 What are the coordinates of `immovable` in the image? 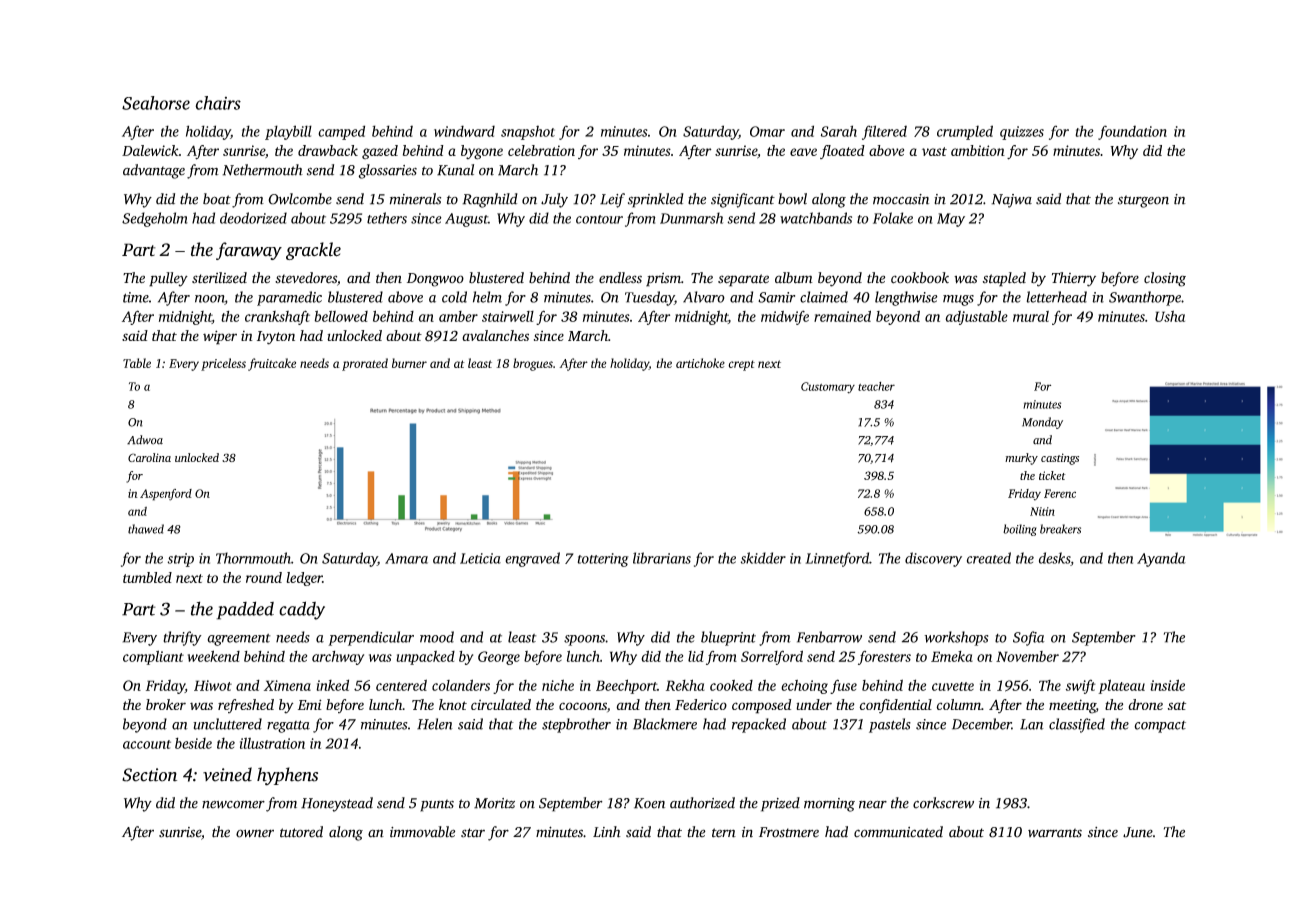 It's located at (422, 832).
